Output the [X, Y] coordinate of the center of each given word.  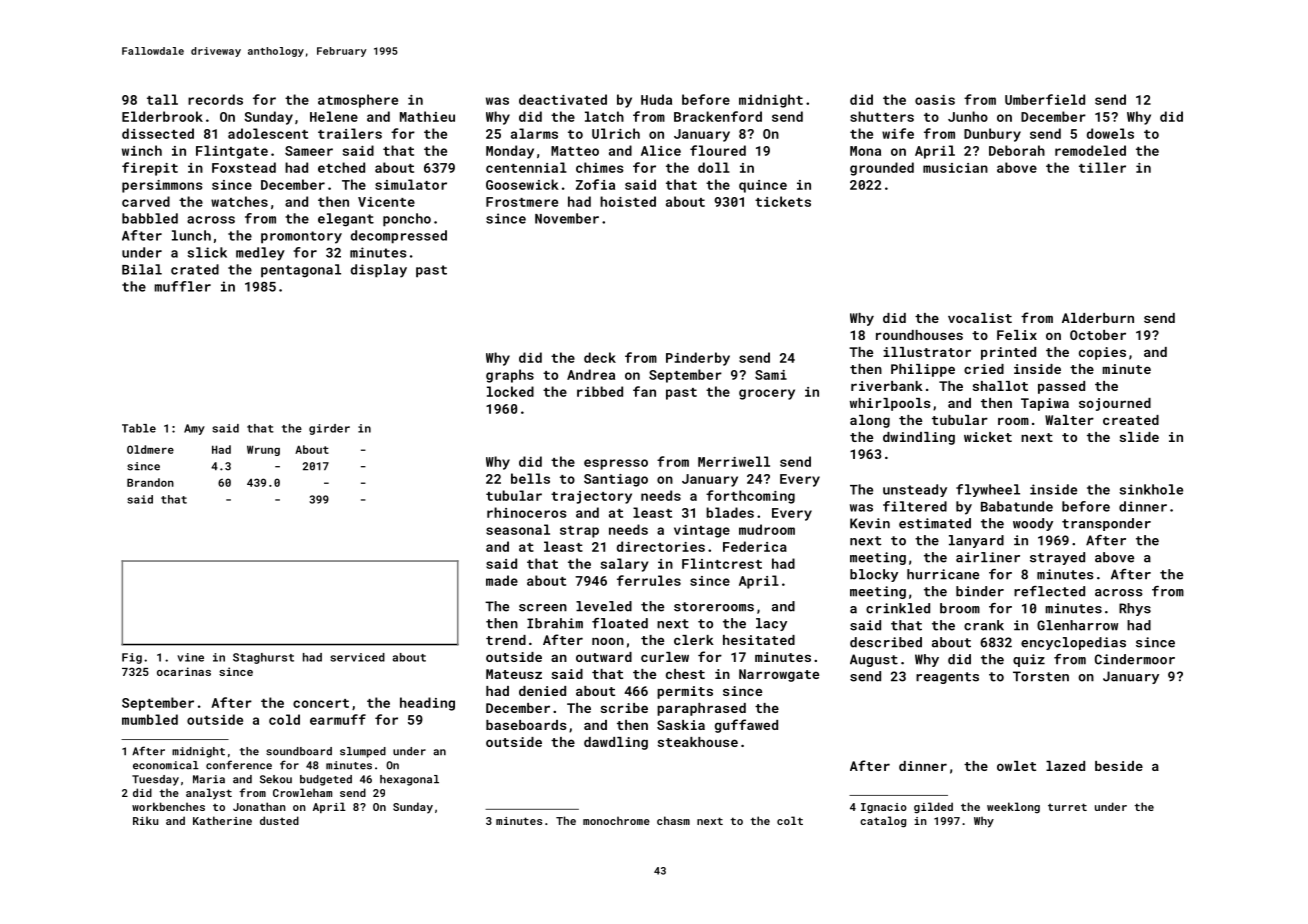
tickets [783, 201]
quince [763, 186]
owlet [1016, 766]
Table [139, 428]
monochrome [616, 820]
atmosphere [358, 101]
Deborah [1017, 150]
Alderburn [1098, 318]
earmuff [338, 719]
